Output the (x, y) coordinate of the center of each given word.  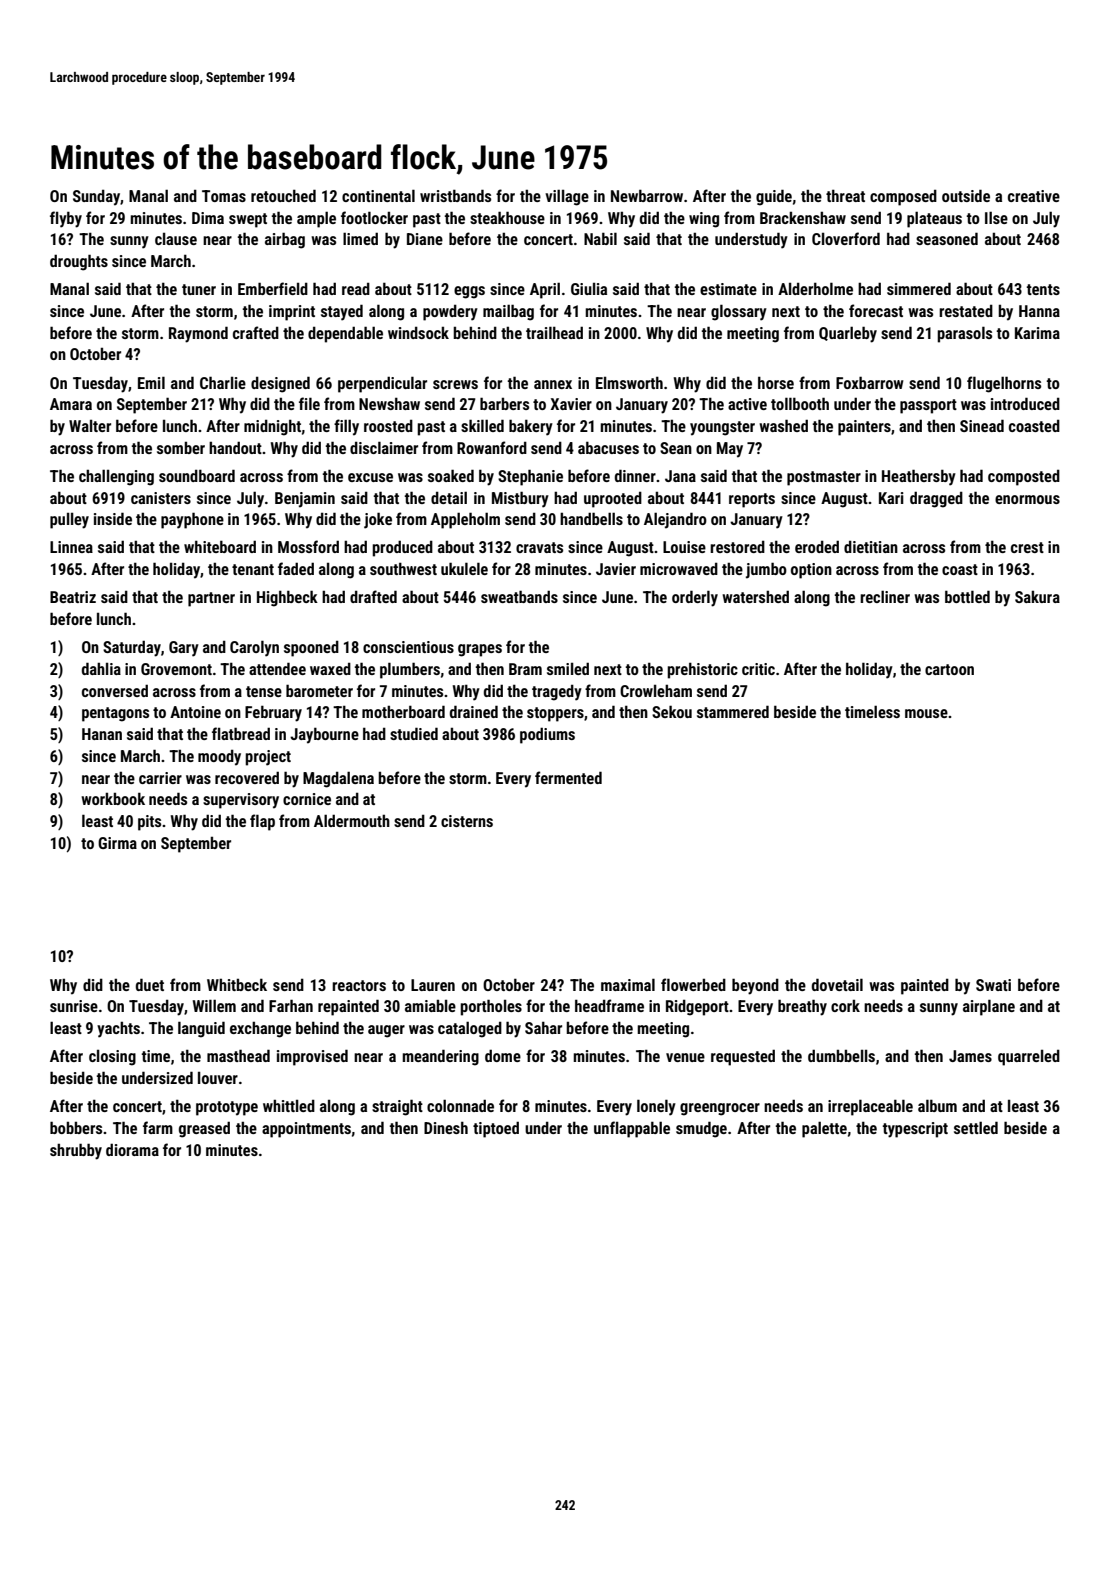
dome (503, 1055)
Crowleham (656, 690)
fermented (568, 777)
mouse (926, 713)
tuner (199, 289)
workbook (113, 798)
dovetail (837, 984)
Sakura (1037, 596)
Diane (425, 239)
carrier (160, 778)
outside (966, 195)
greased (204, 1129)
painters (864, 428)
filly (346, 427)
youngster (722, 428)
